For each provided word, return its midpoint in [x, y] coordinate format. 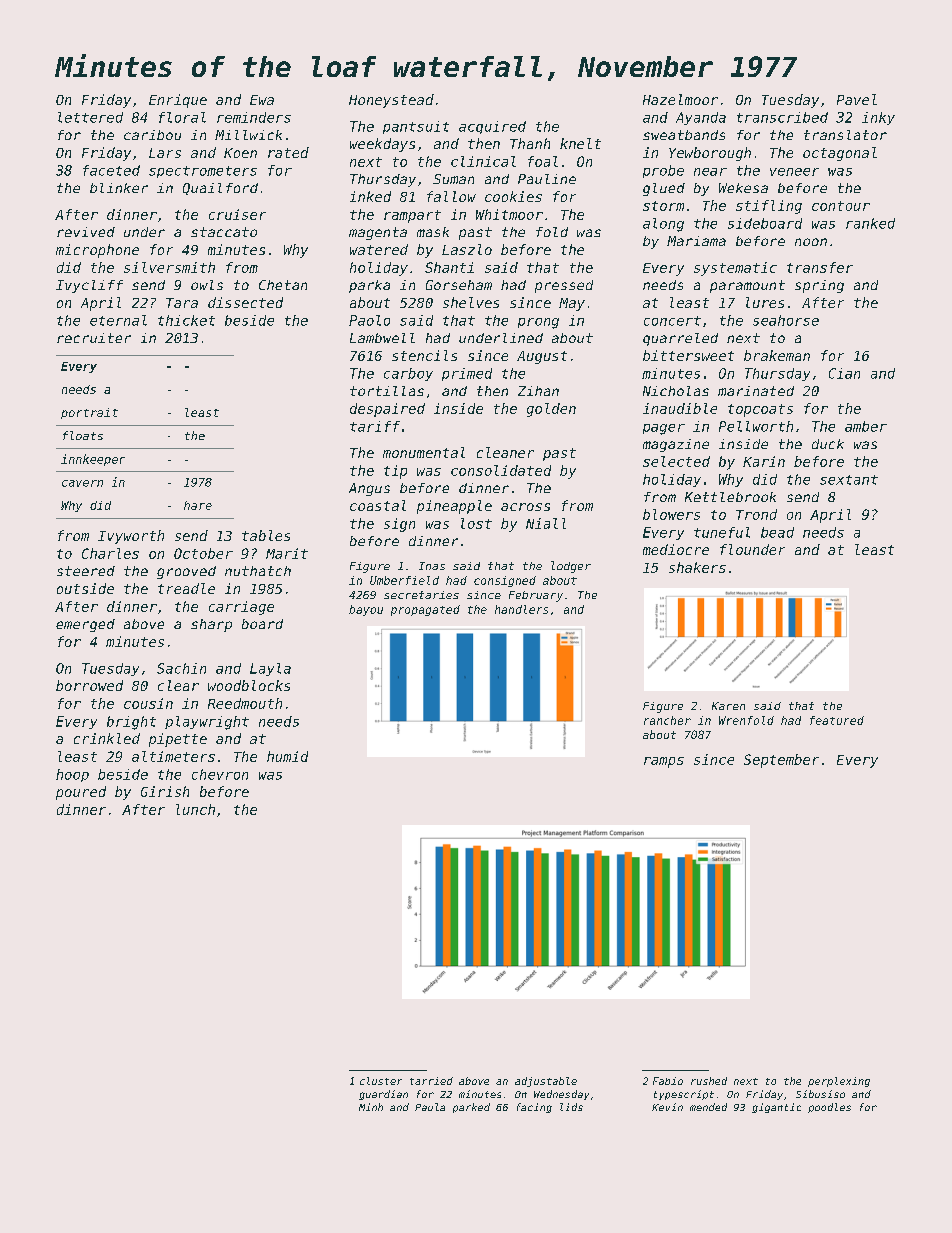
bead [777, 532]
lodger [571, 567]
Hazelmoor [680, 99]
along [663, 225]
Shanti [449, 267]
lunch [195, 809]
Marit [287, 553]
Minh [371, 1107]
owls [207, 285]
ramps [664, 762]
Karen [728, 706]
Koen [240, 153]
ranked [870, 223]
